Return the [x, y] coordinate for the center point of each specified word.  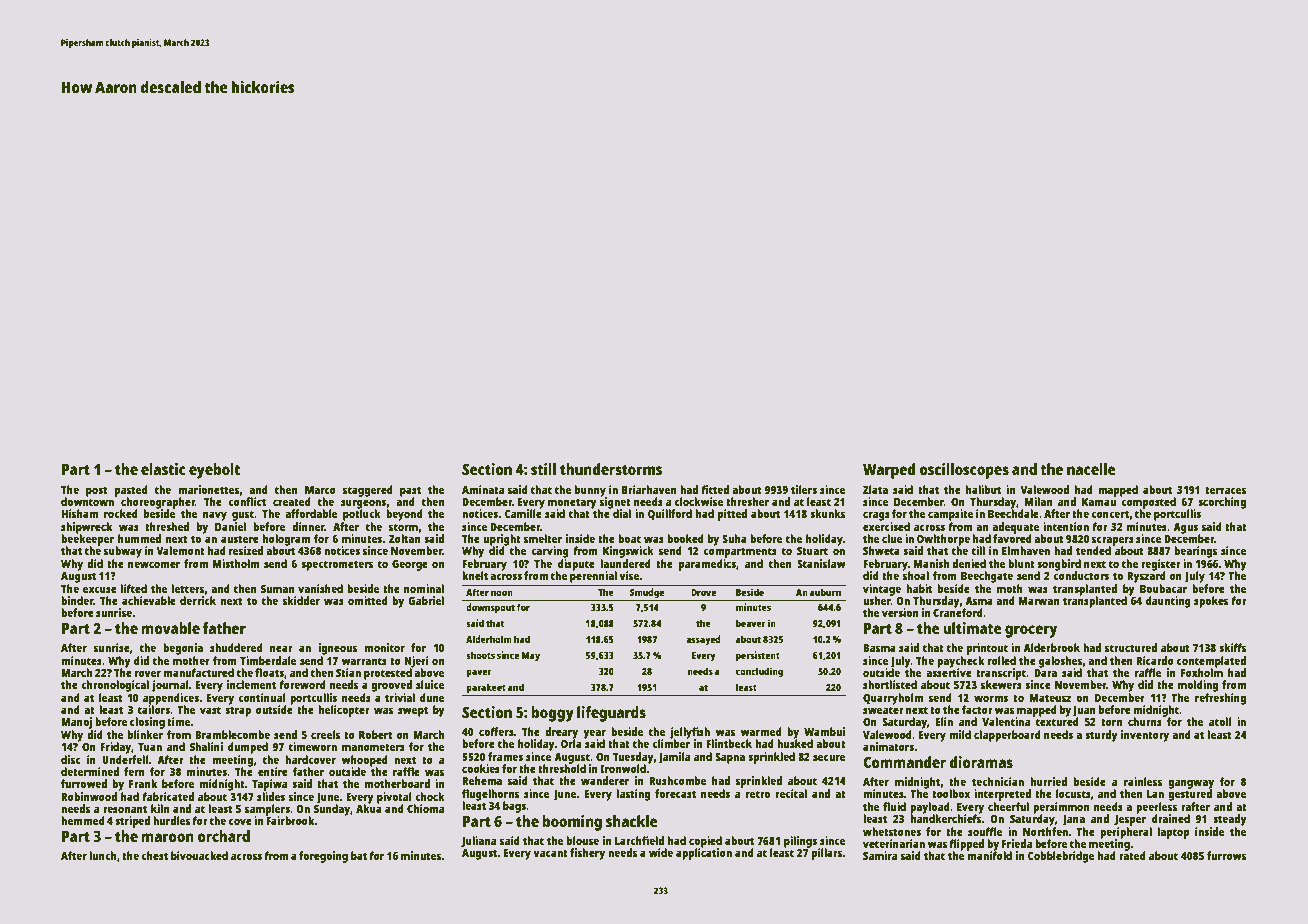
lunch [103, 855]
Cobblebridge [1061, 857]
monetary [572, 503]
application [704, 854]
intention [1066, 526]
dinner [308, 526]
